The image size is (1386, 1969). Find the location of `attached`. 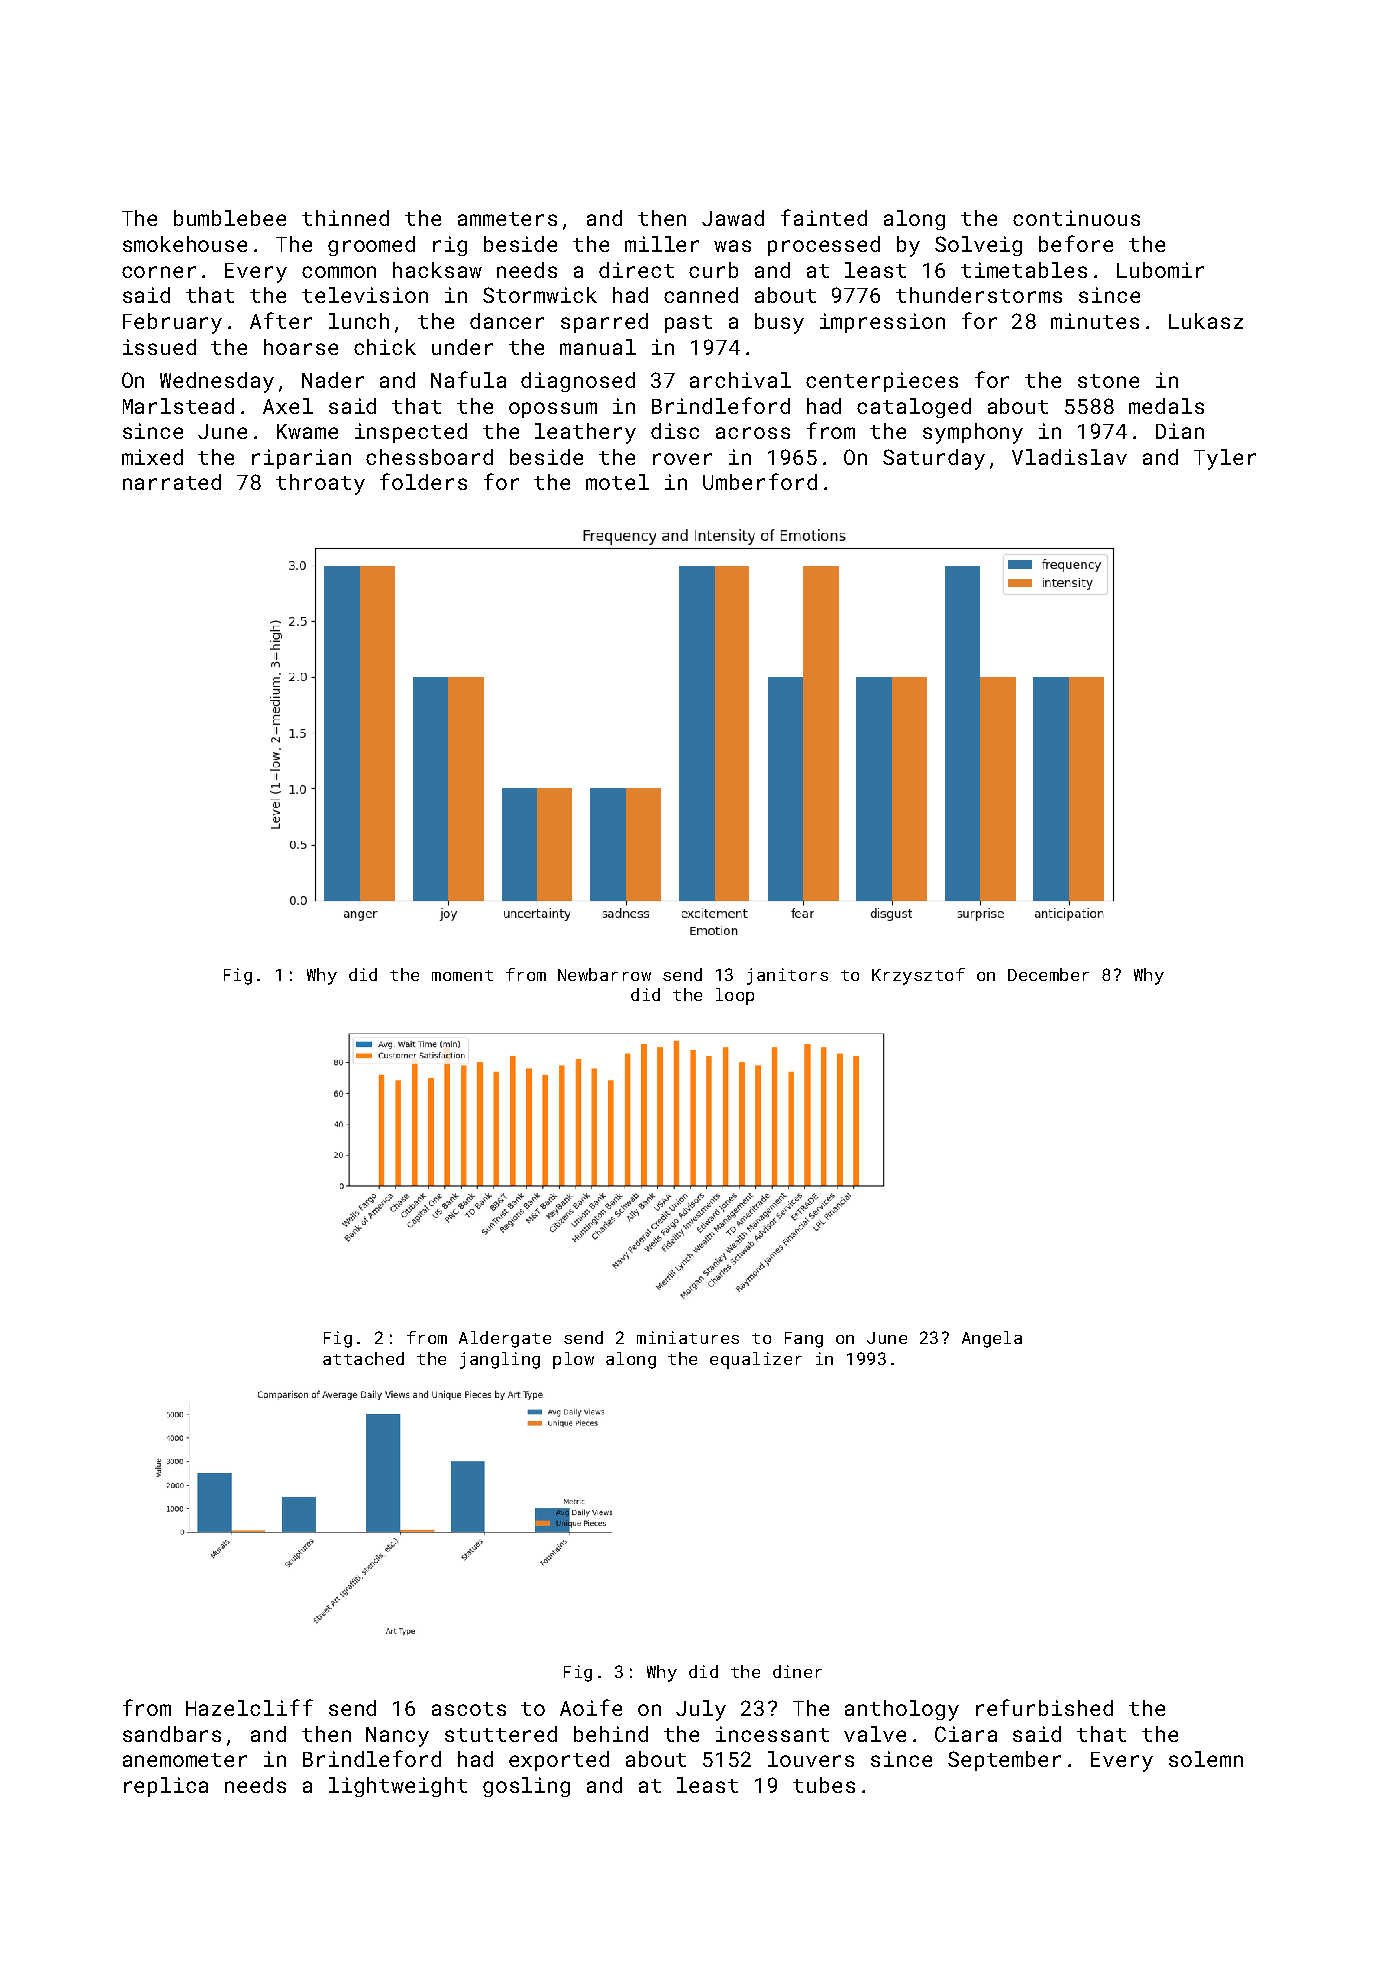

attached is located at coordinates (363, 1358).
